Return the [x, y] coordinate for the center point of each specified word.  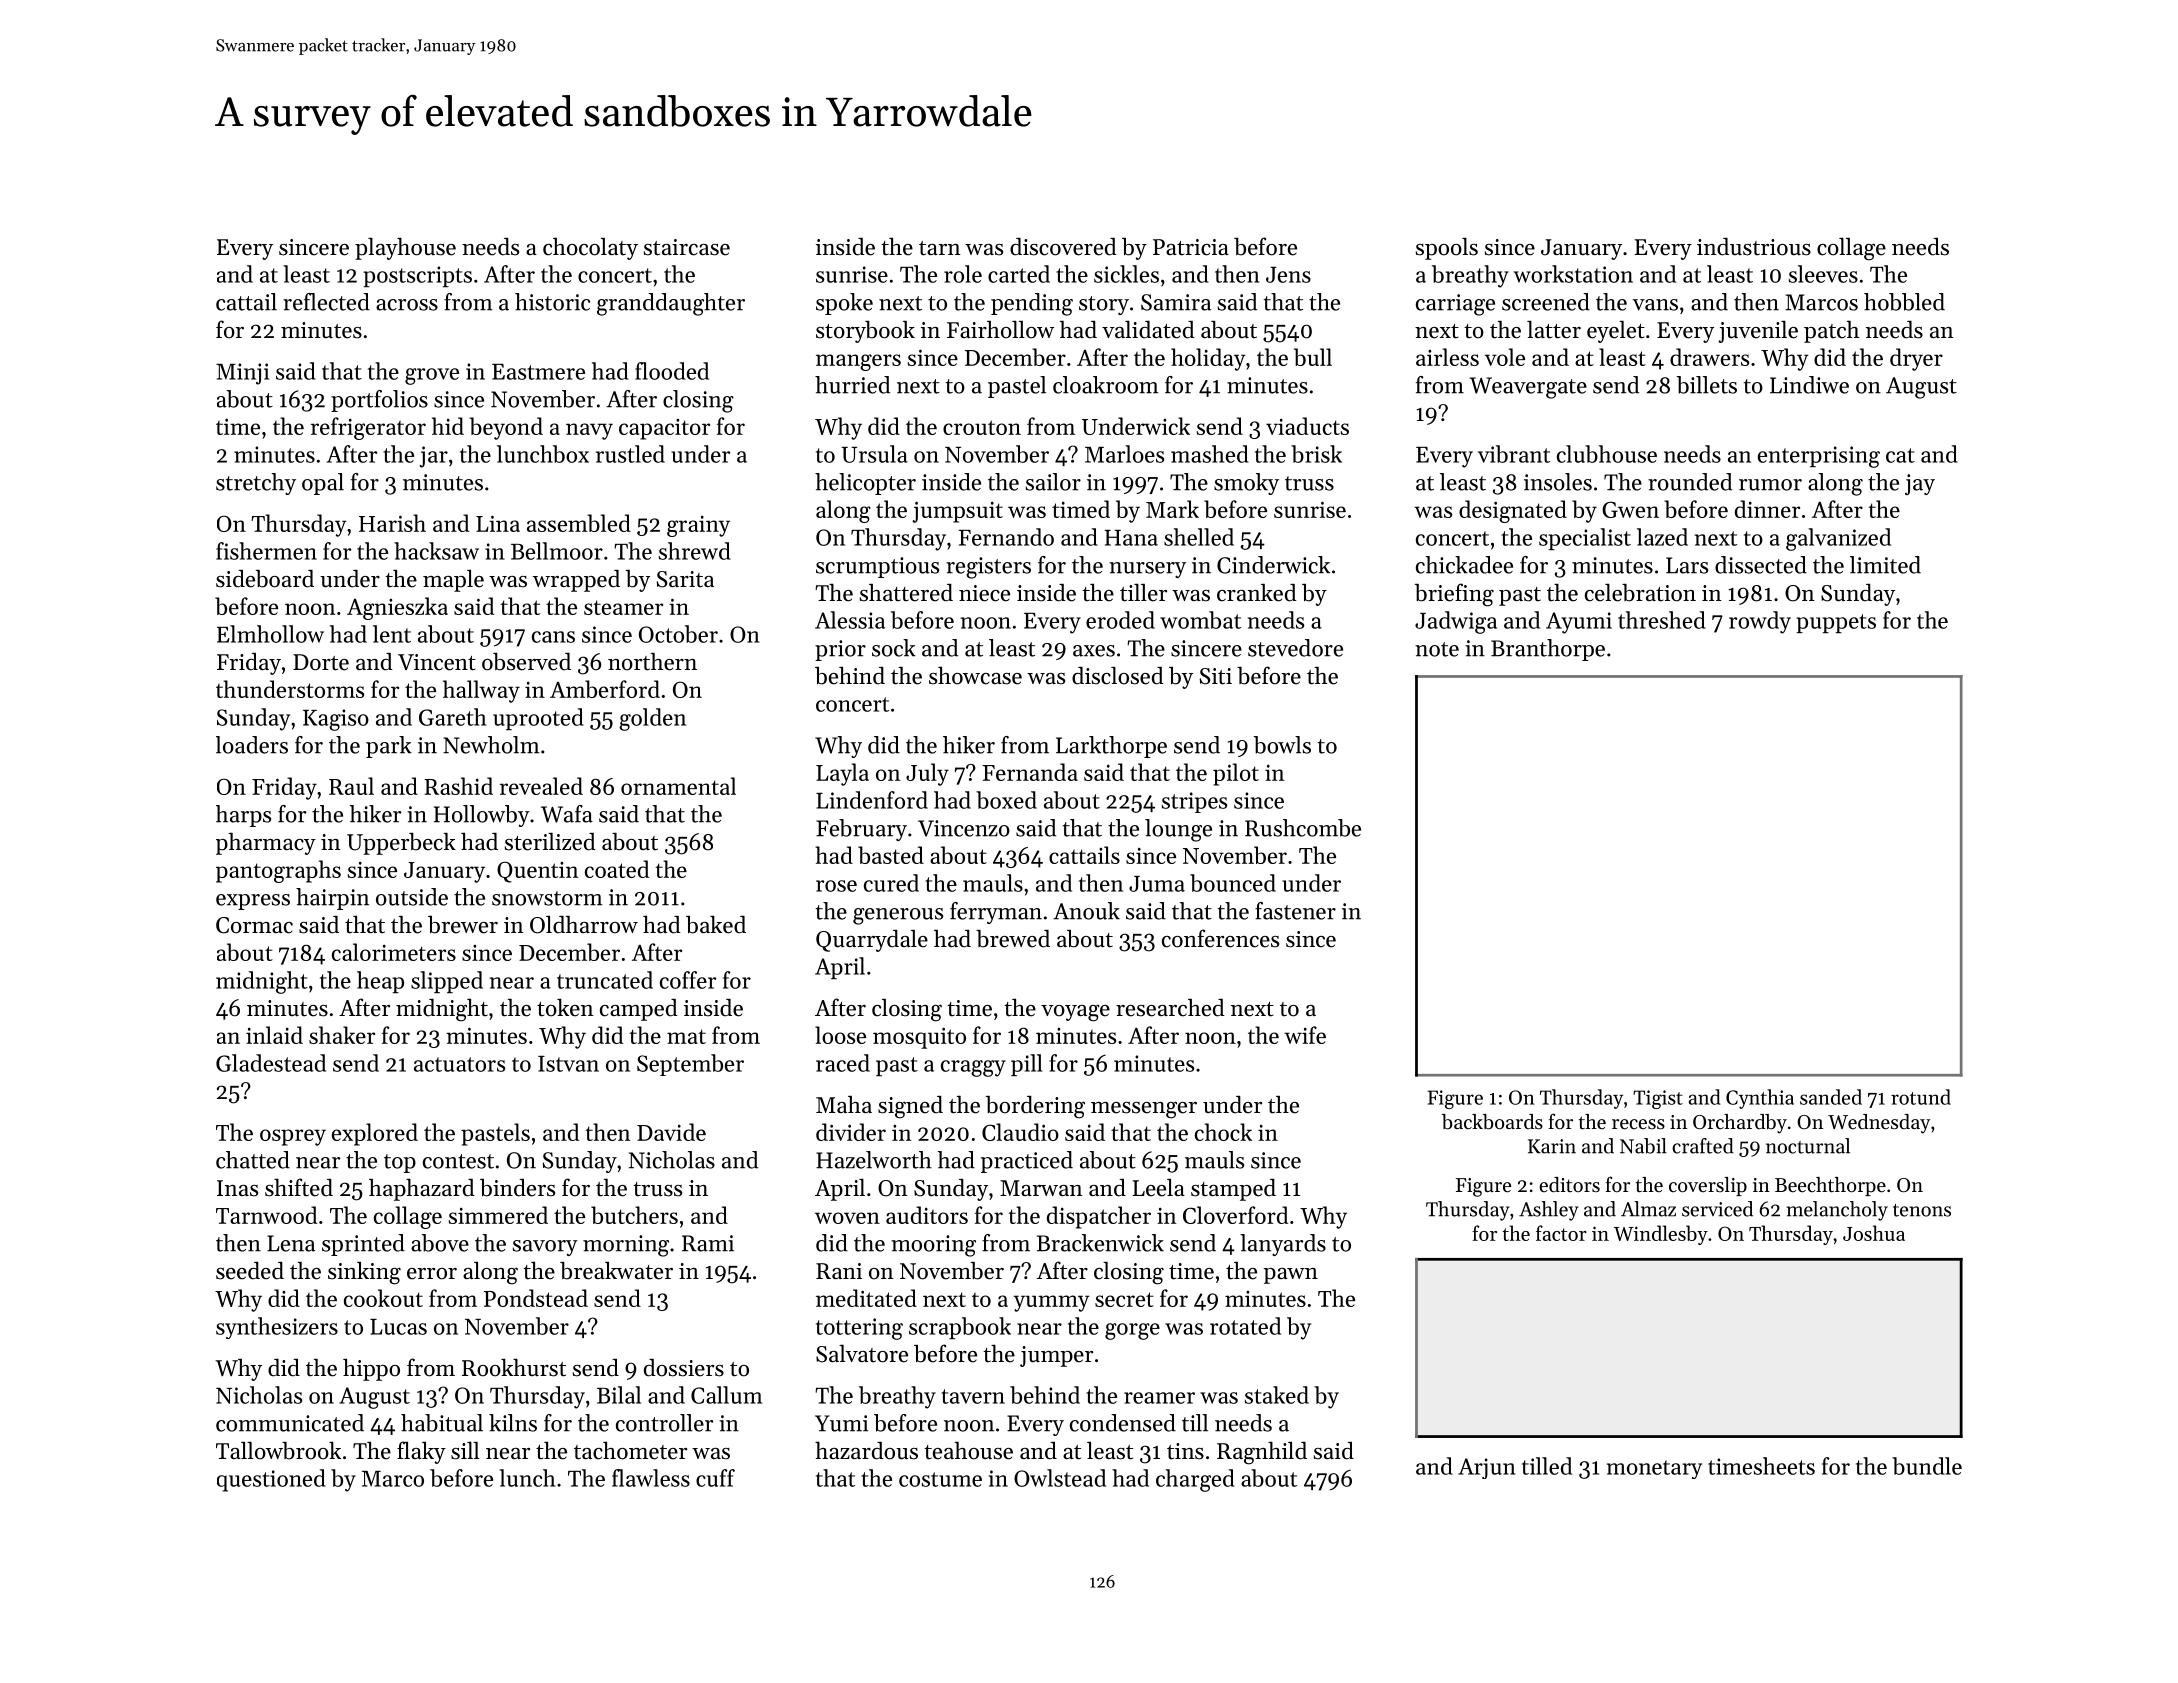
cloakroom [1106, 385]
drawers [1709, 357]
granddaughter [671, 304]
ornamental [678, 786]
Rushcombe [1303, 828]
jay [1920, 484]
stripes [1194, 802]
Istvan [568, 1064]
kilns [513, 1423]
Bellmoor [557, 551]
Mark [1172, 509]
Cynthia [1760, 1099]
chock [1223, 1132]
